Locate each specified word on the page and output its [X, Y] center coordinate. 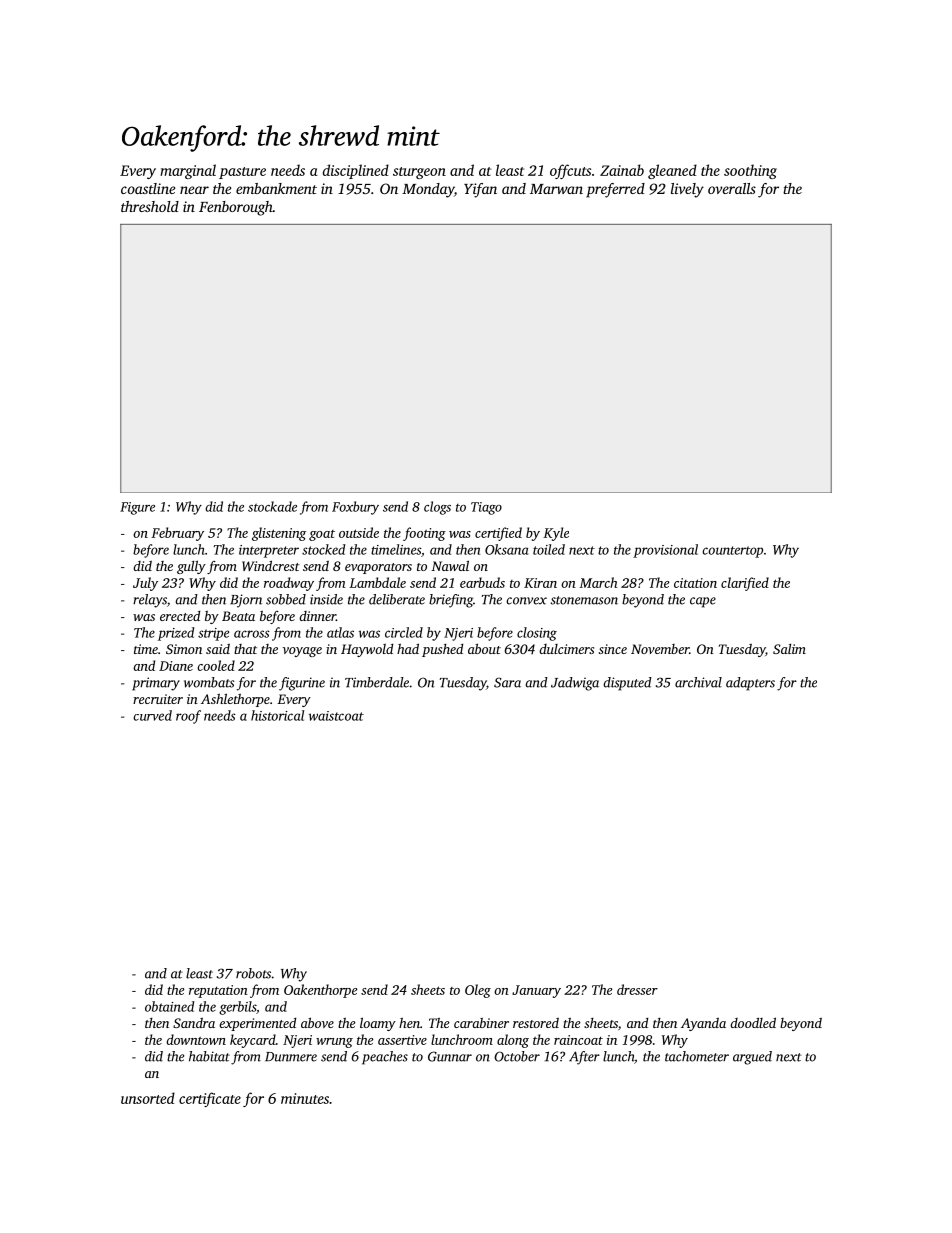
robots [253, 973]
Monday [428, 190]
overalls [732, 188]
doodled [753, 1022]
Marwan [556, 189]
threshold [150, 206]
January [536, 991]
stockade [272, 506]
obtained [169, 1006]
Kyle [556, 534]
